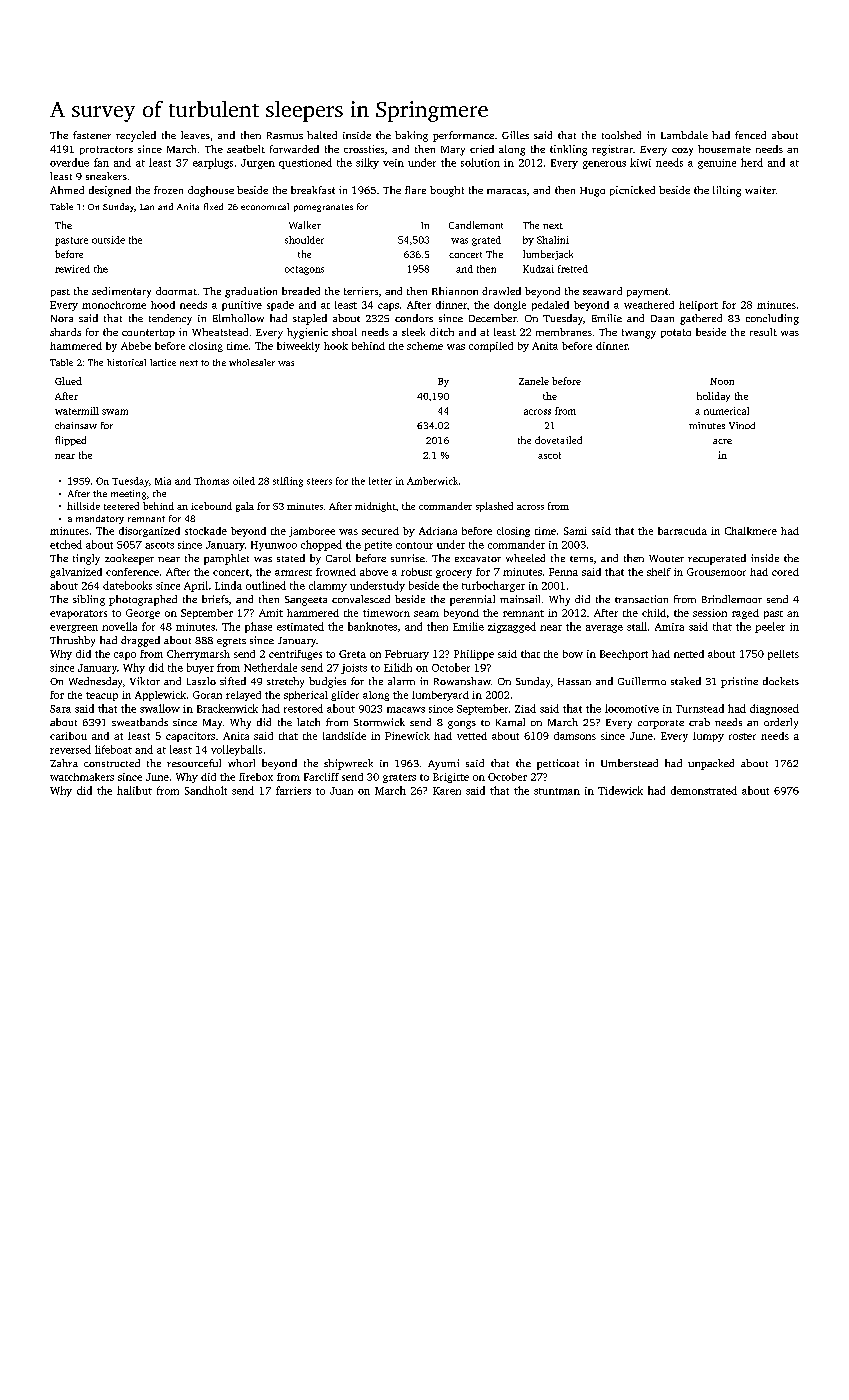  Describe the element at coordinates (121, 506) in the image. I see `teetered` at that location.
